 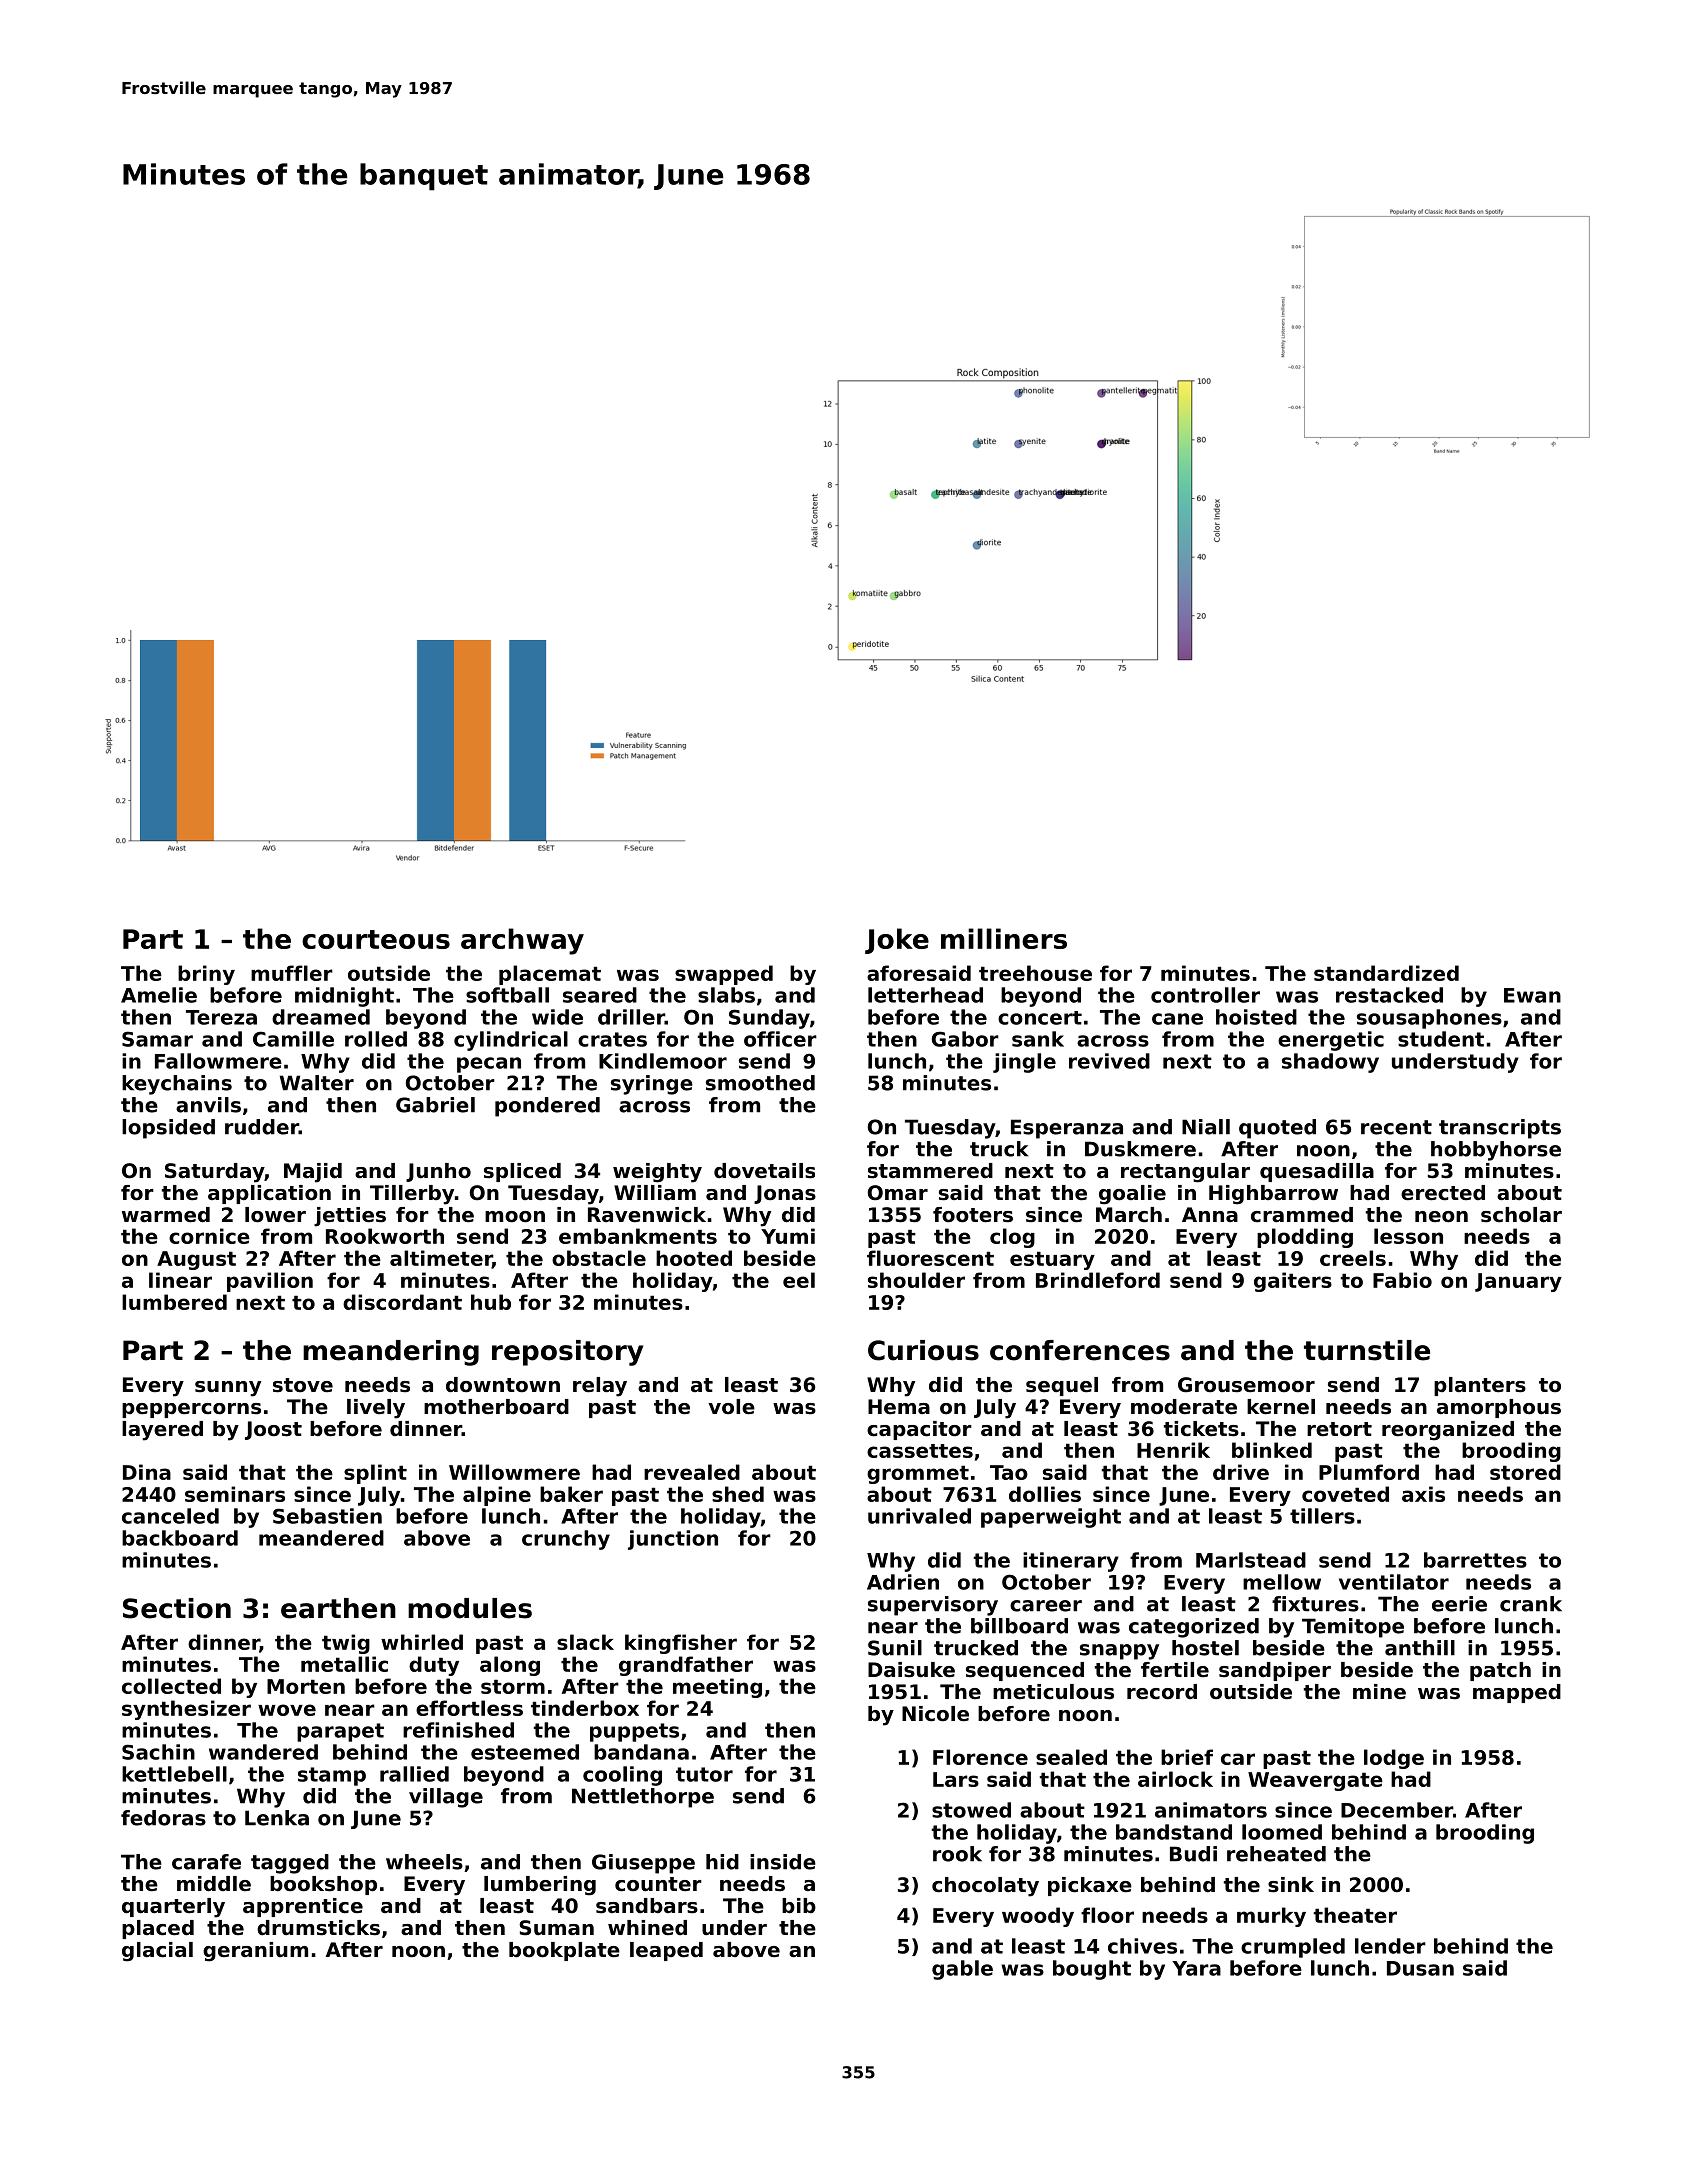 What do you see at coordinates (925, 995) in the image?
I see `letterhead` at bounding box center [925, 995].
